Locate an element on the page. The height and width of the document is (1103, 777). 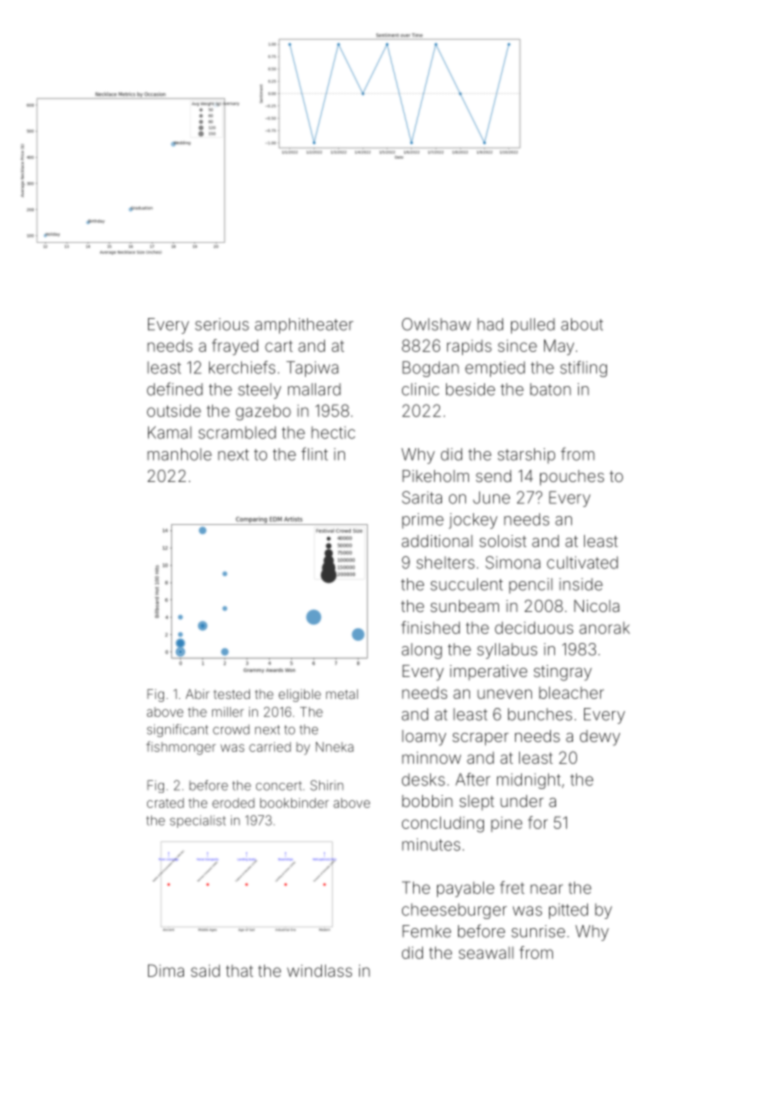
bunches is located at coordinates (540, 714).
